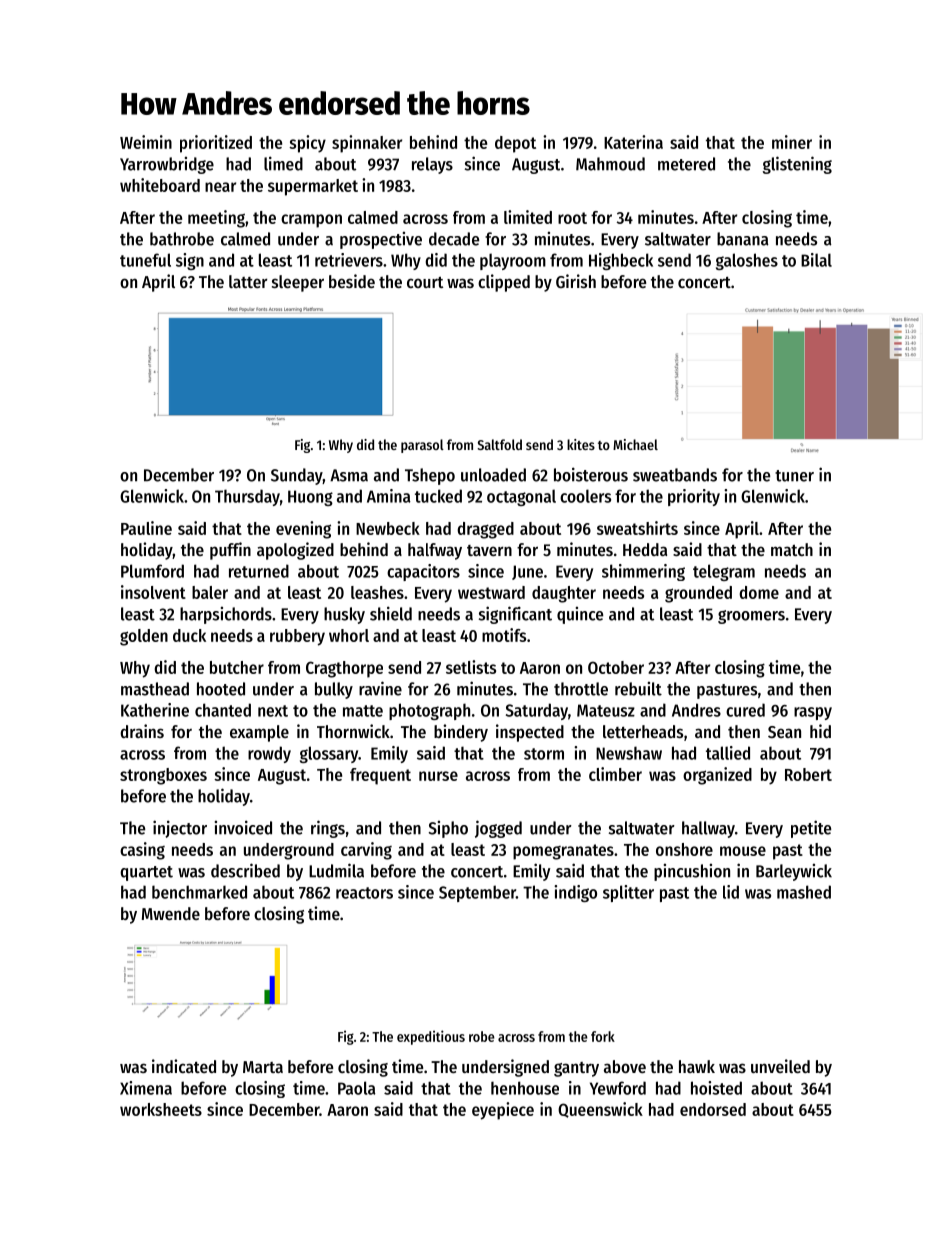  I want to click on hawk, so click(697, 1066).
